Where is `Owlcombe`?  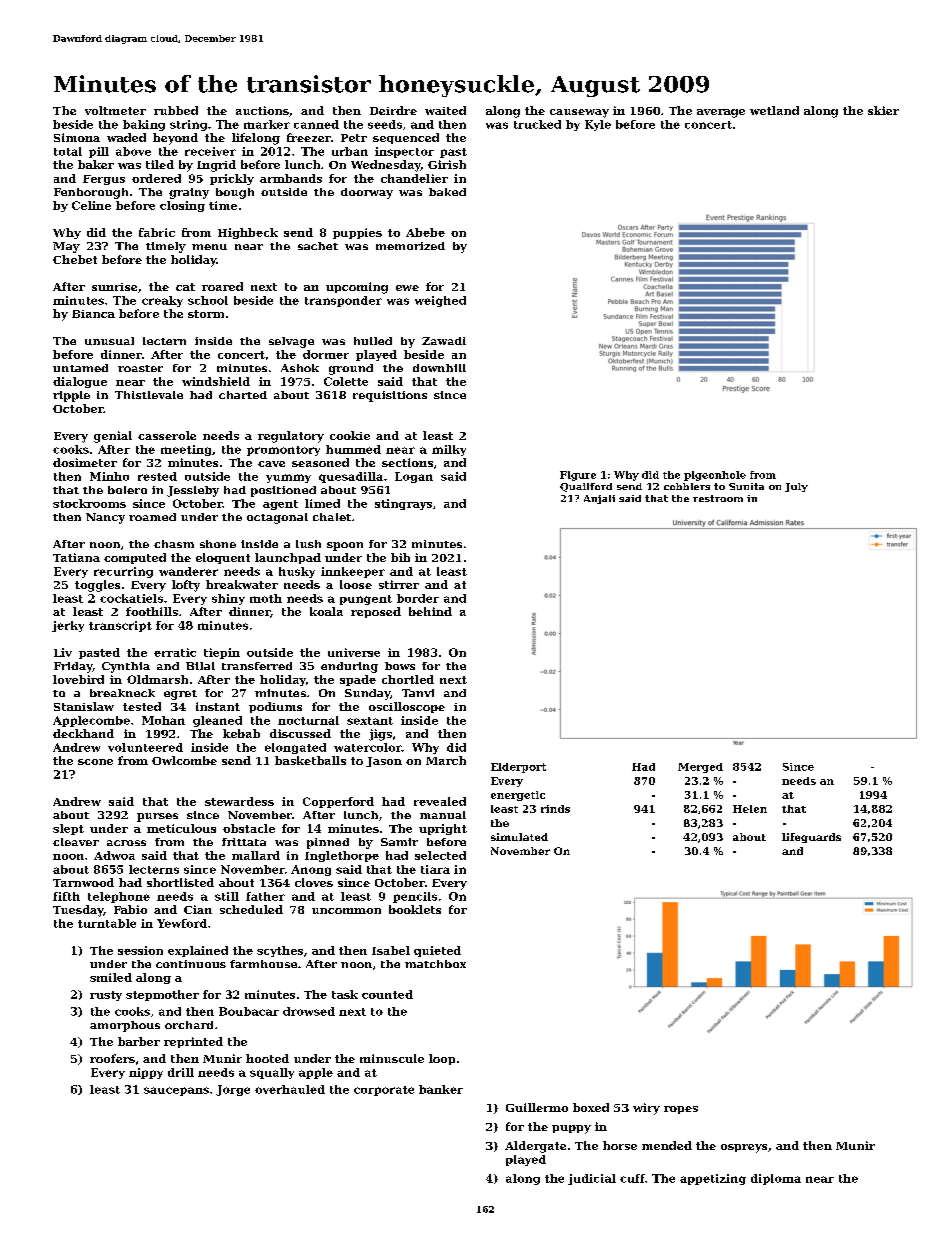
Owlcombe is located at coordinates (184, 760).
